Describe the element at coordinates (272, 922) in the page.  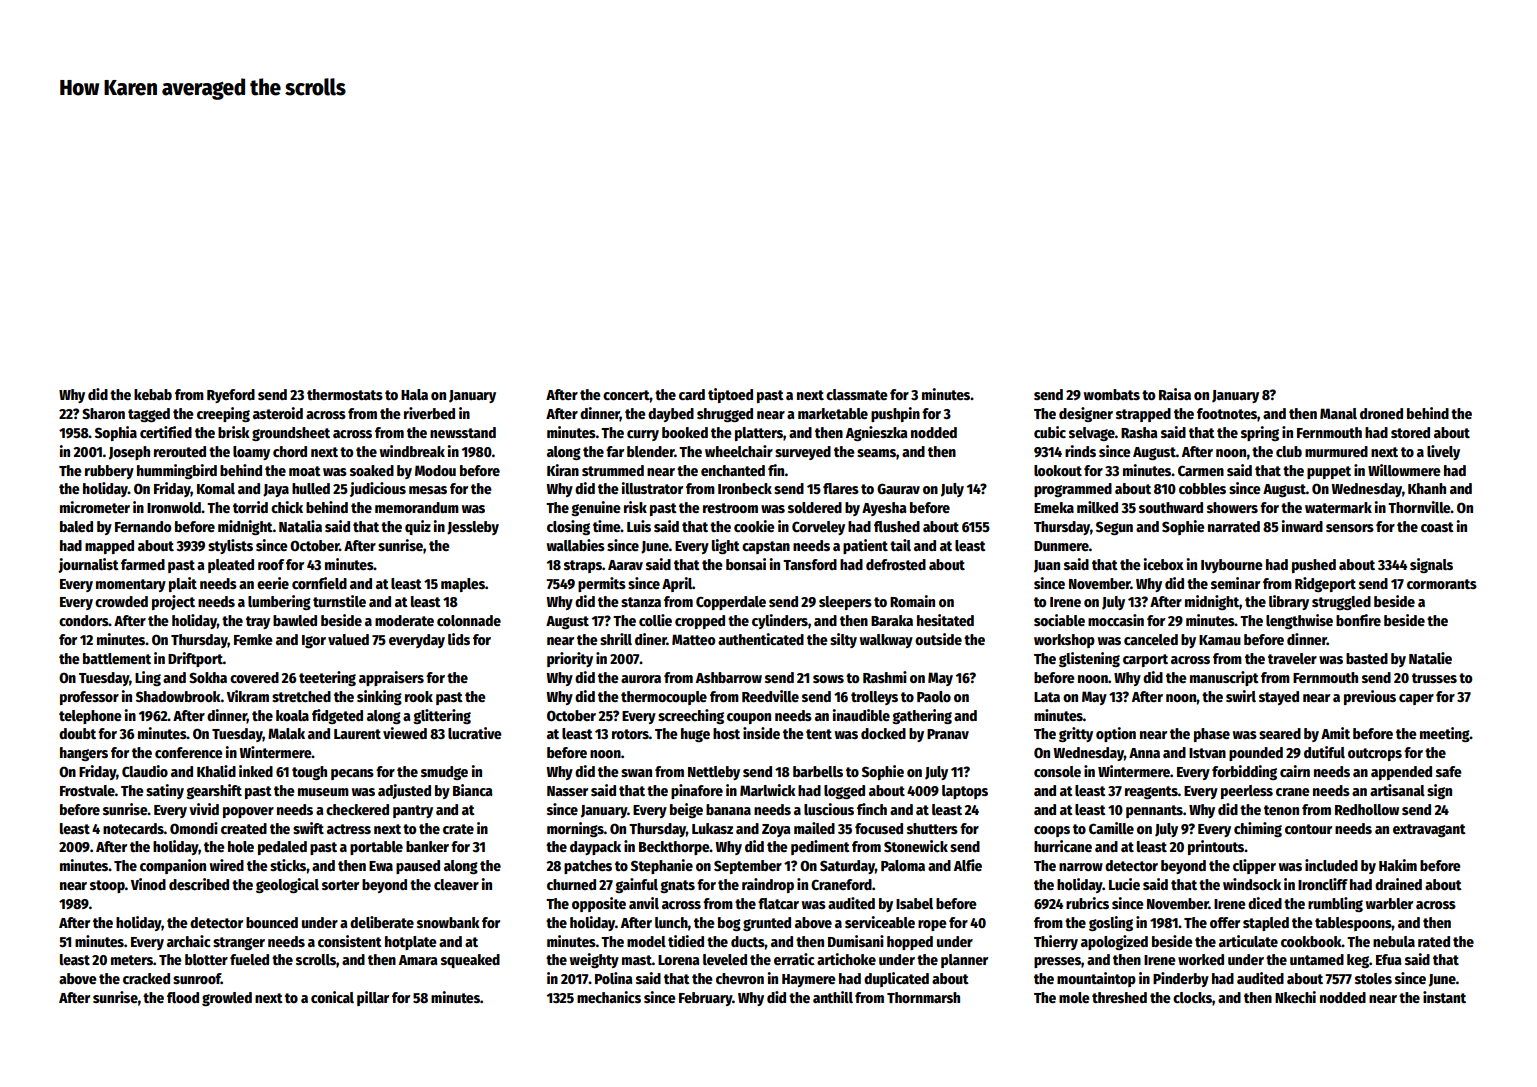
I see `bounced` at that location.
